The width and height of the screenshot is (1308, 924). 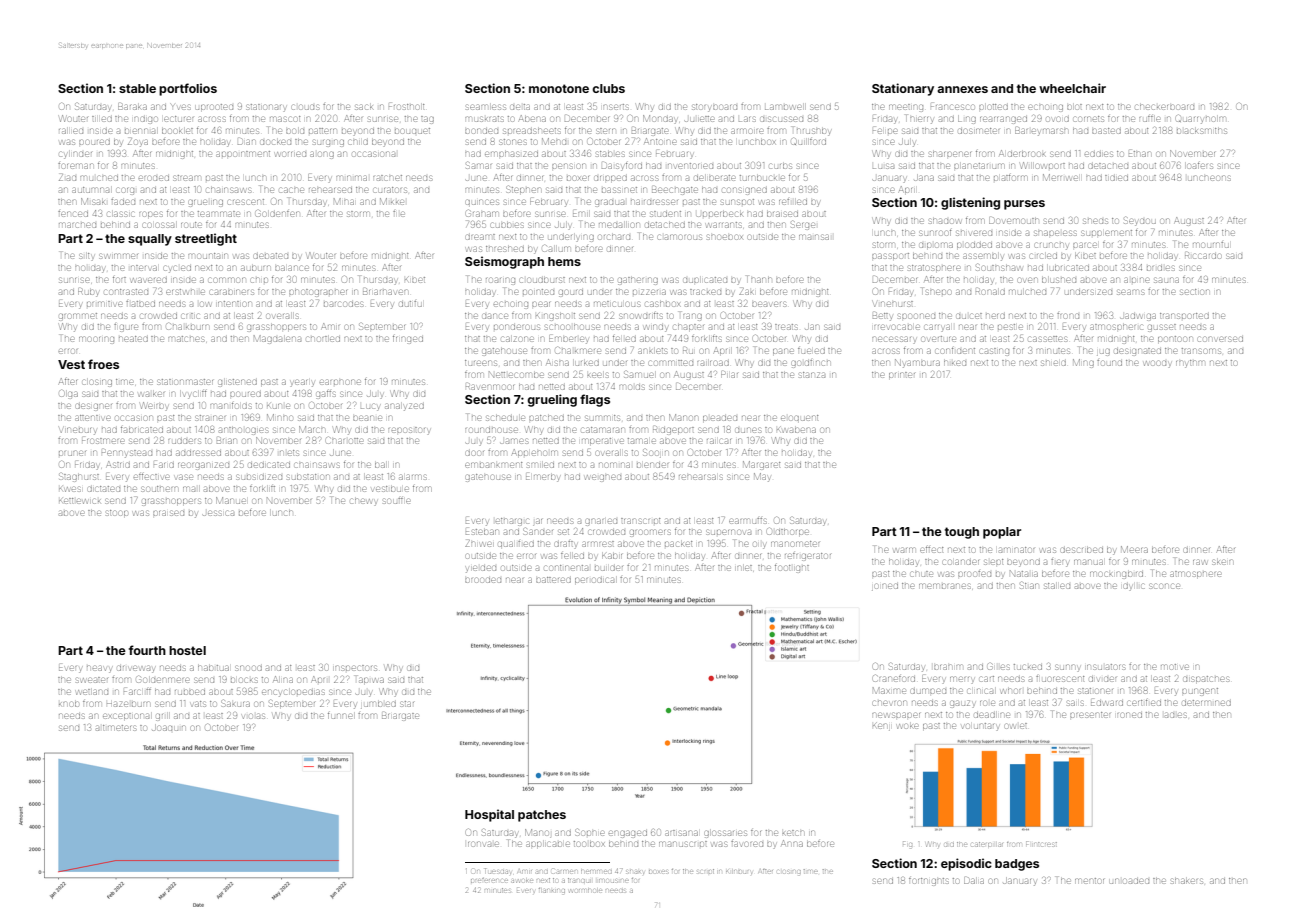 I want to click on Hospital, so click(x=489, y=815).
